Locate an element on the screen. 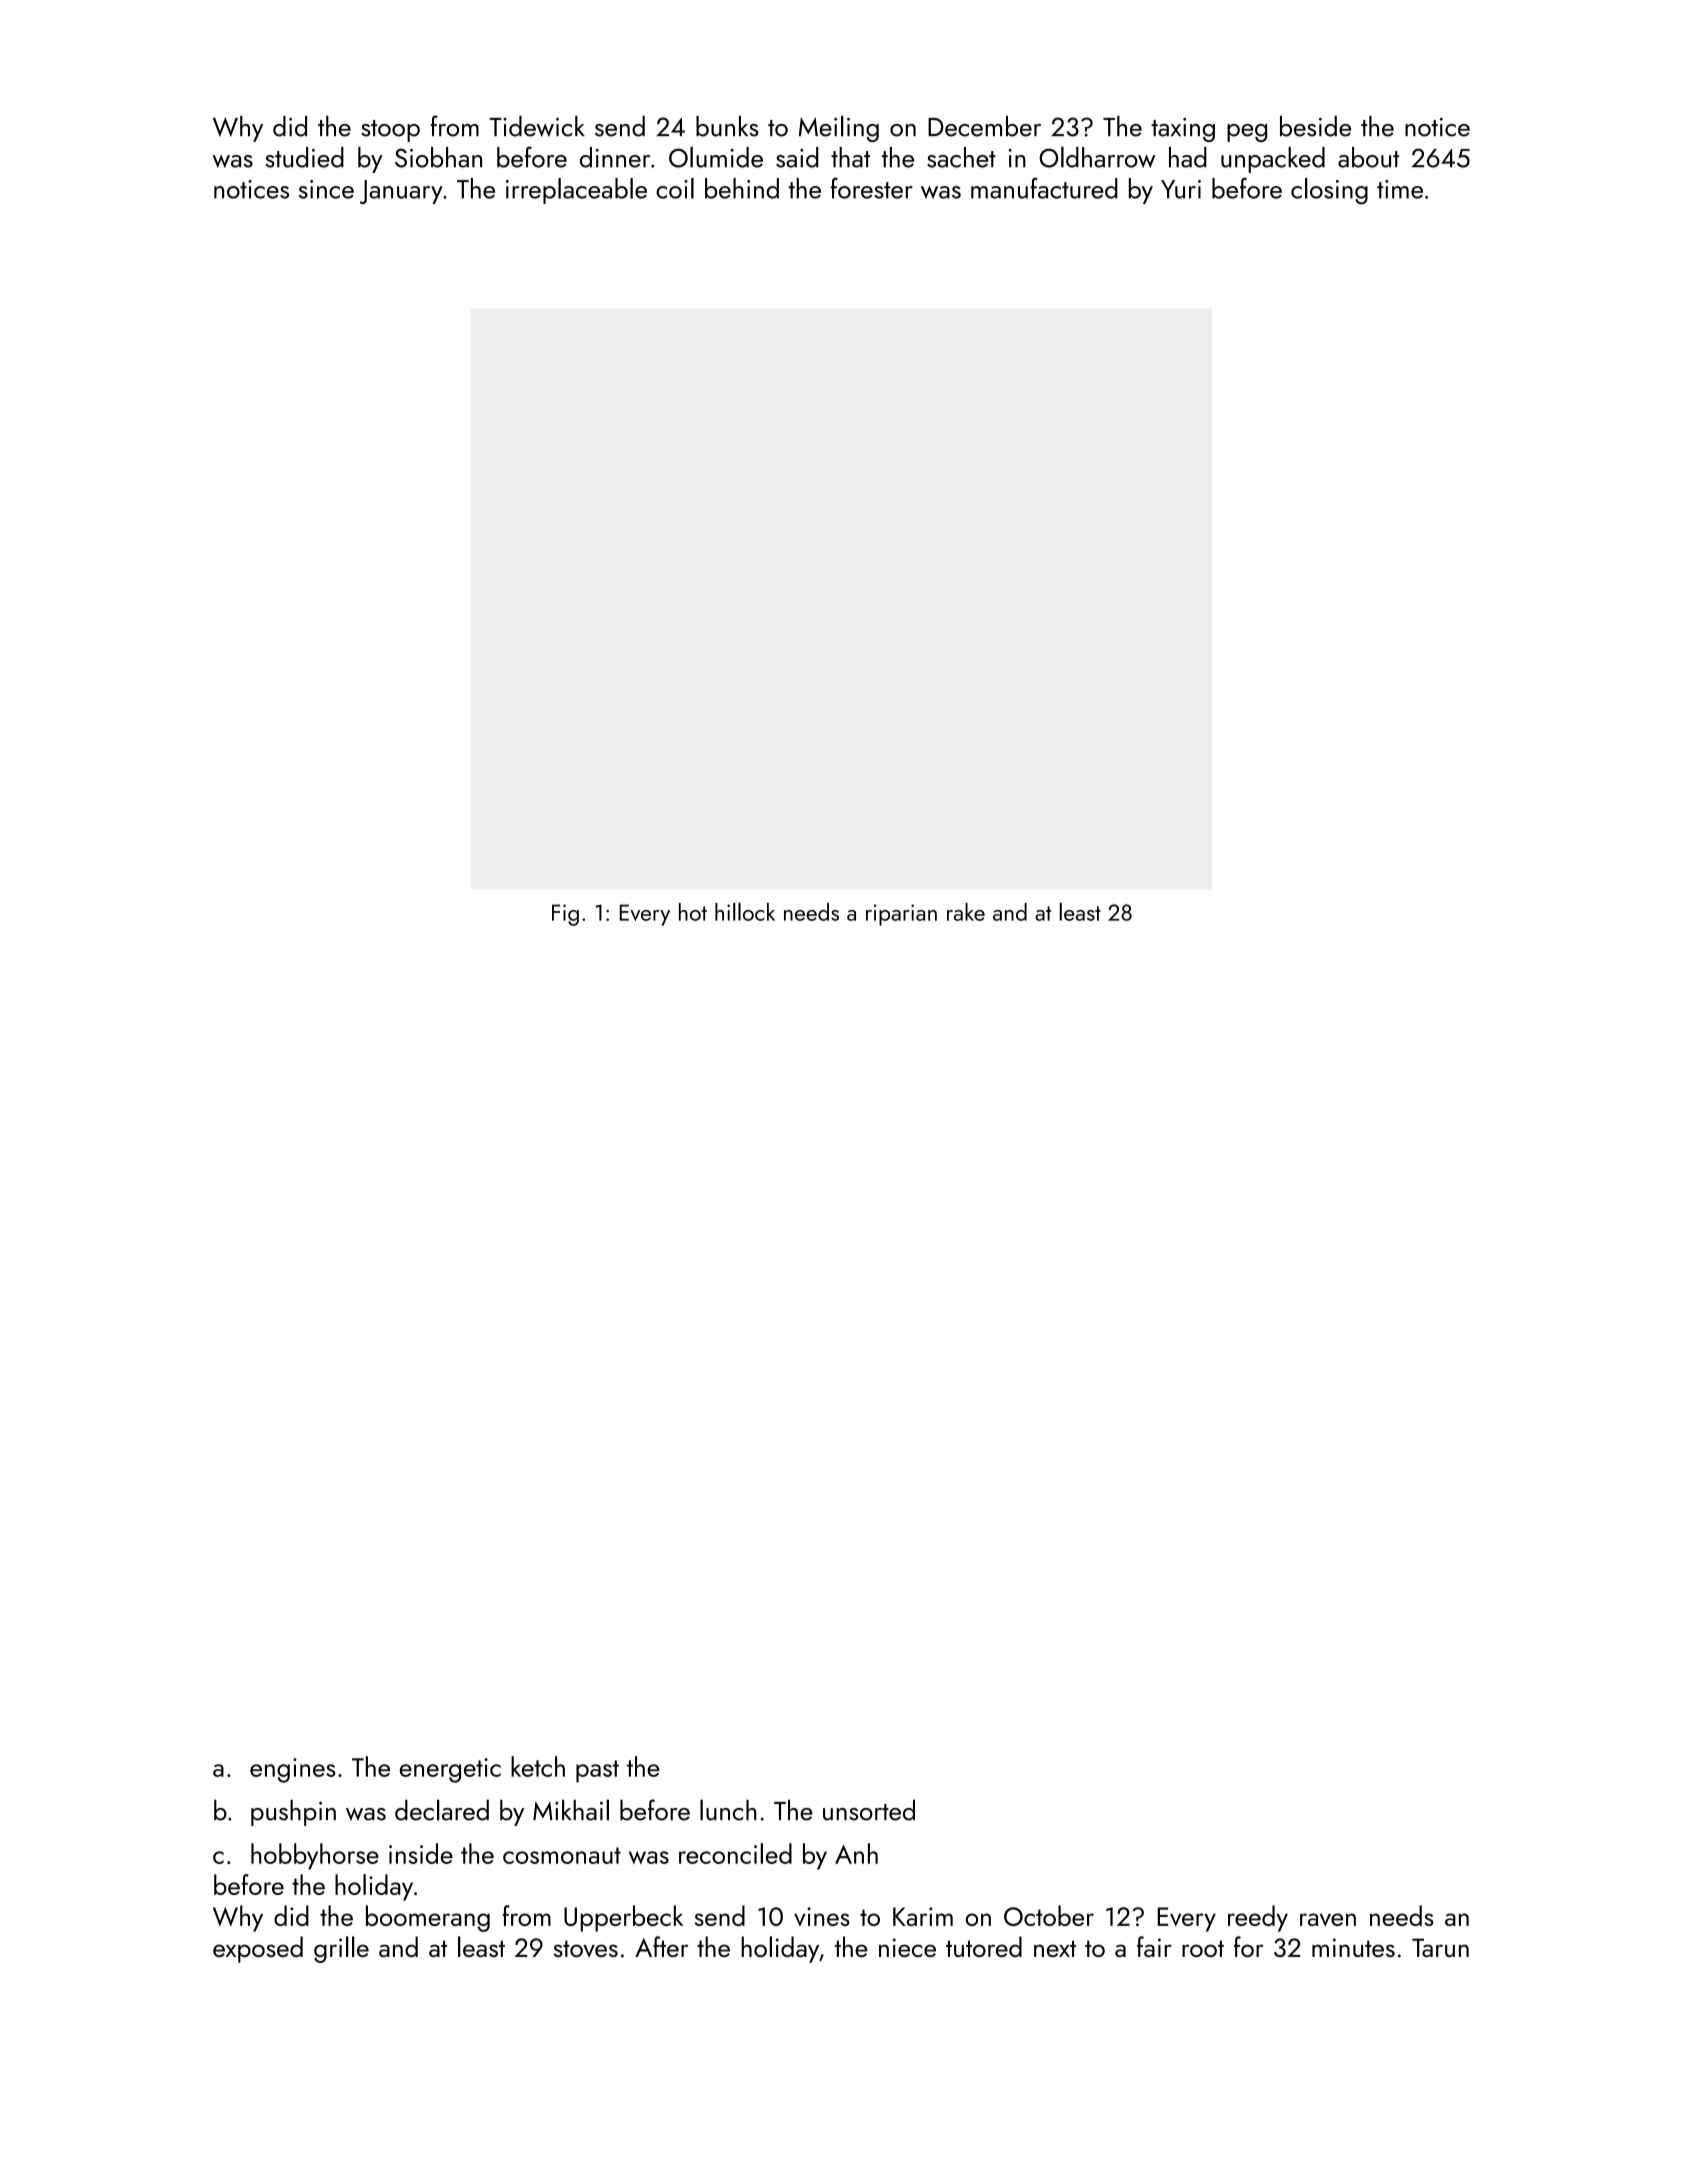  riparian is located at coordinates (901, 915).
